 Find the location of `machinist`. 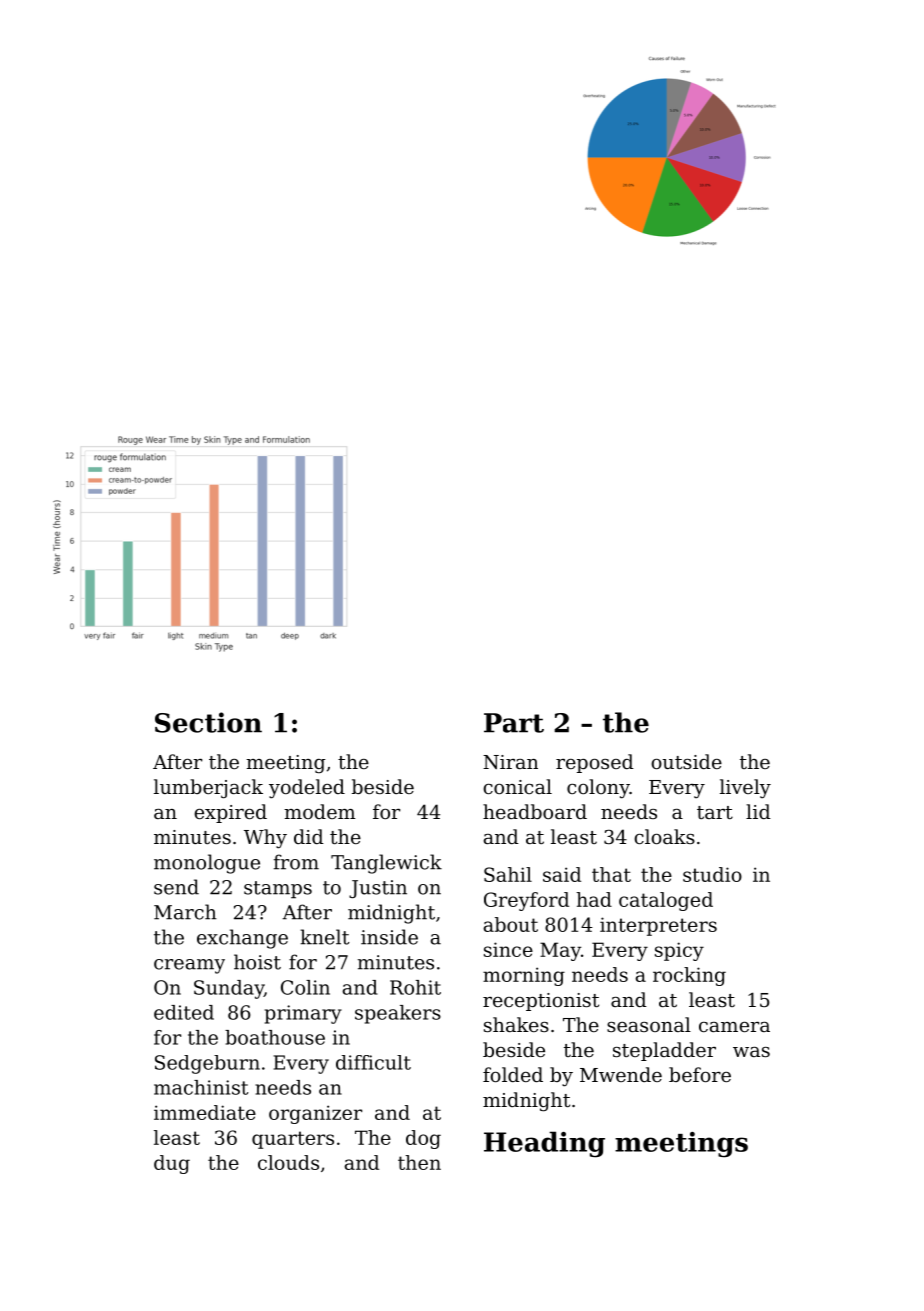

machinist is located at coordinates (201, 1087).
